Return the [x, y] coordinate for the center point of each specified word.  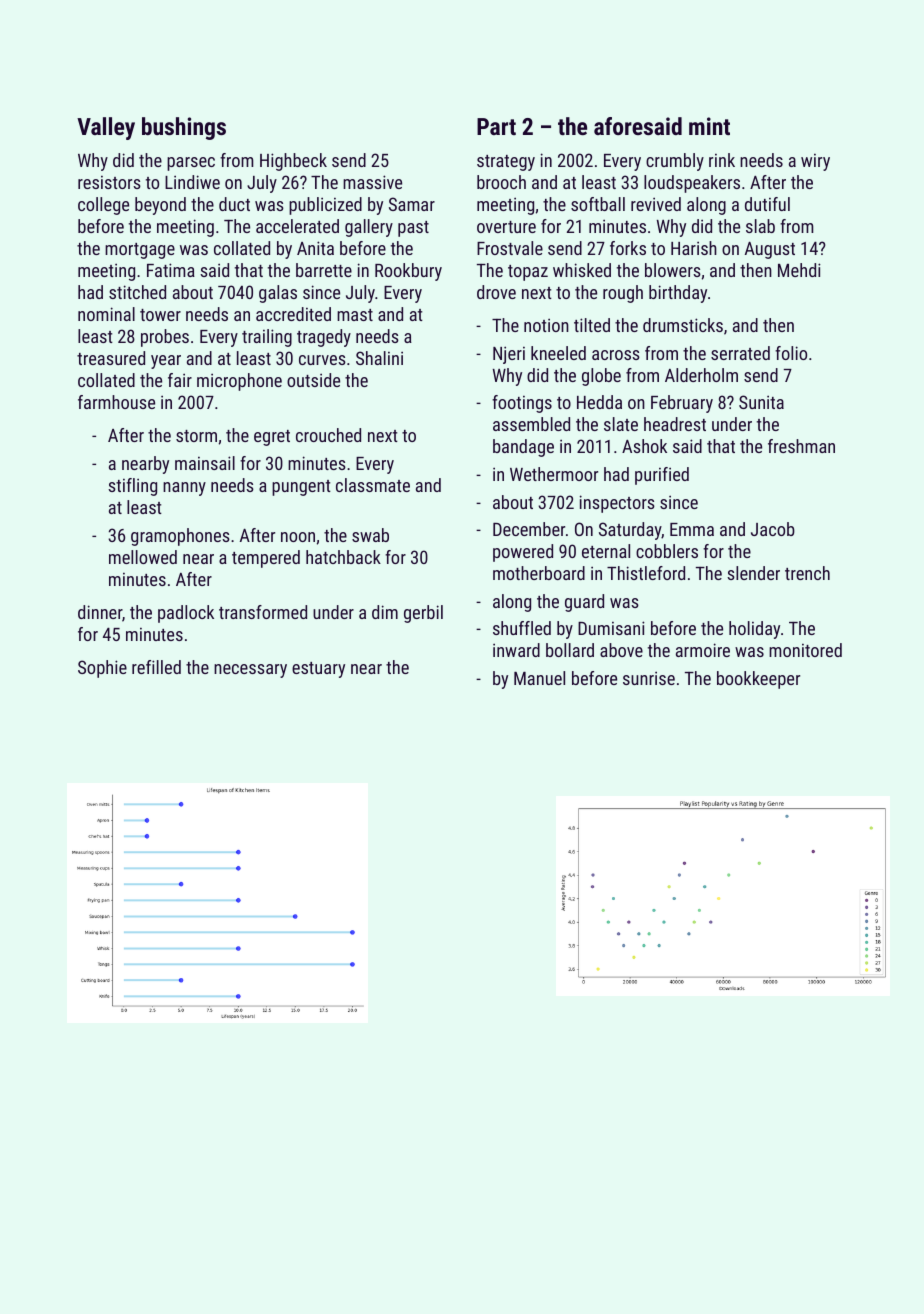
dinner [100, 612]
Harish [694, 248]
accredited [293, 314]
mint [709, 126]
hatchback [343, 557]
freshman [801, 446]
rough [623, 294]
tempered [266, 559]
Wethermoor [554, 474]
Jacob [773, 529]
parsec [191, 164]
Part [496, 126]
